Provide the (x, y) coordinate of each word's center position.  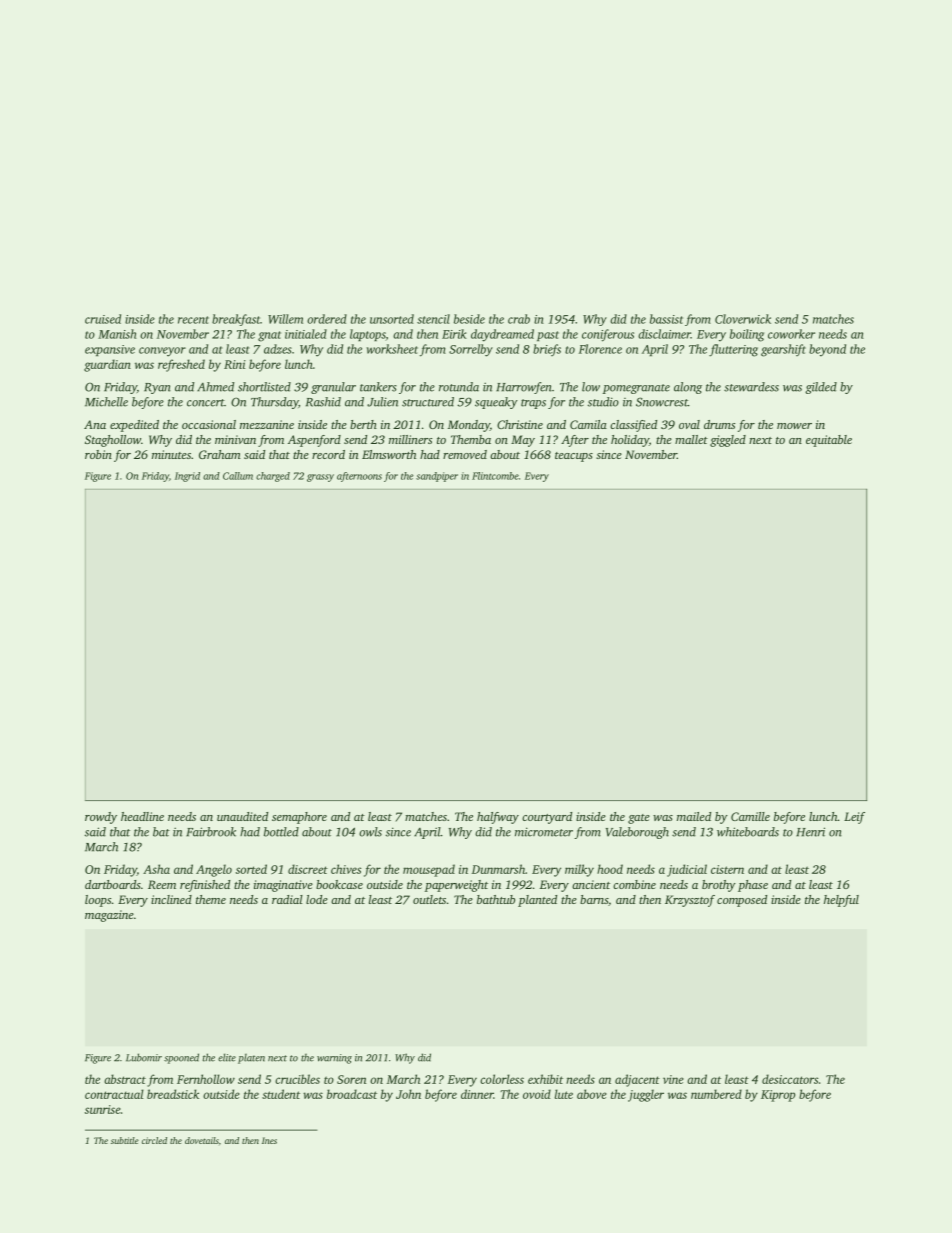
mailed (694, 816)
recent (193, 320)
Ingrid (187, 477)
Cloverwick (743, 319)
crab (519, 319)
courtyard (547, 818)
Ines (269, 1140)
